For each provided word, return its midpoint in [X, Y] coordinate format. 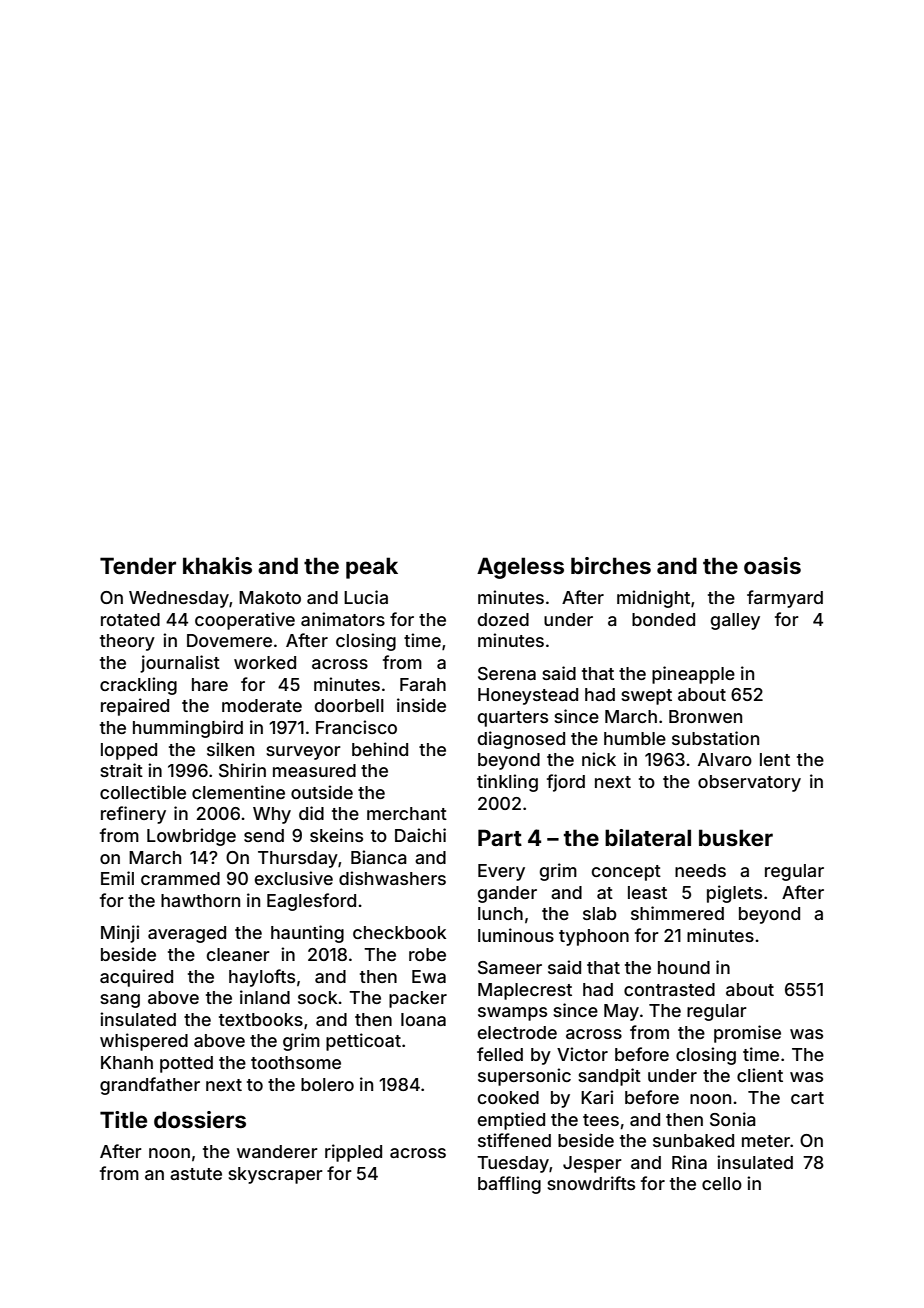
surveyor [303, 753]
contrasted [669, 989]
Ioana [423, 1019]
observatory [749, 783]
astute [196, 1174]
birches [611, 565]
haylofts [262, 978]
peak [372, 568]
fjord [566, 783]
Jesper [592, 1164]
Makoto [270, 597]
